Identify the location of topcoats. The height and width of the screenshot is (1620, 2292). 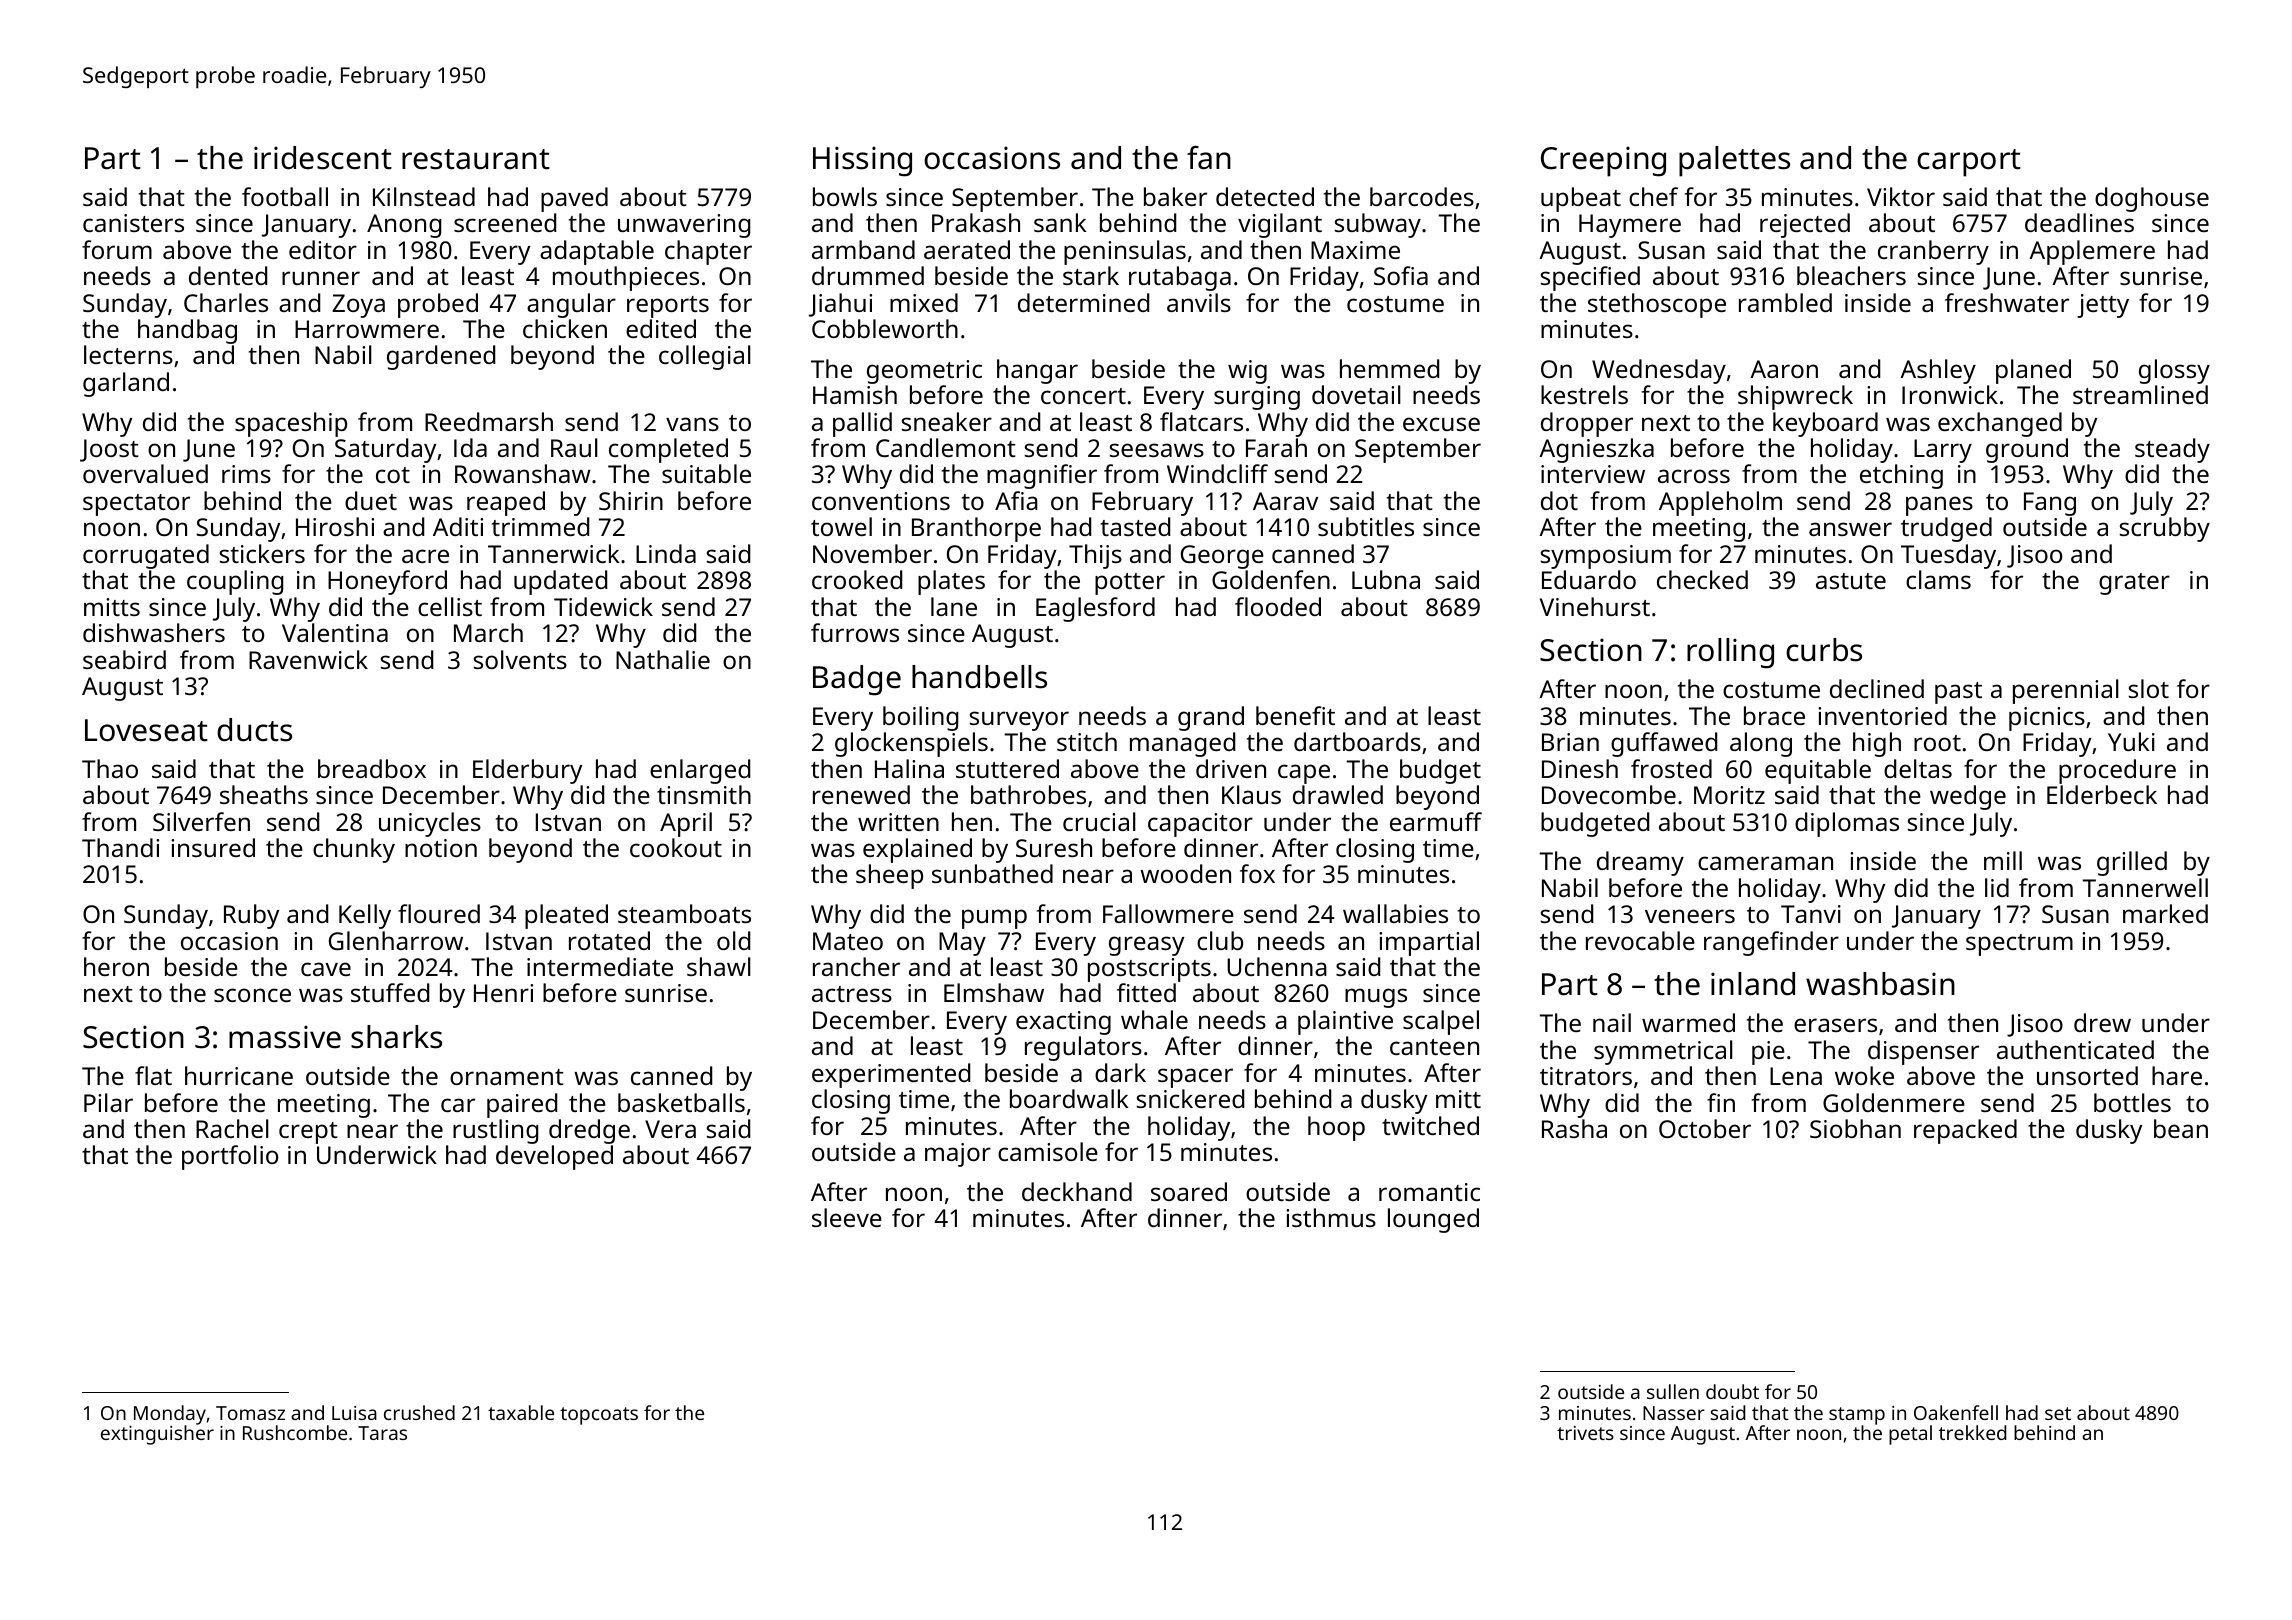
(599, 1416).
